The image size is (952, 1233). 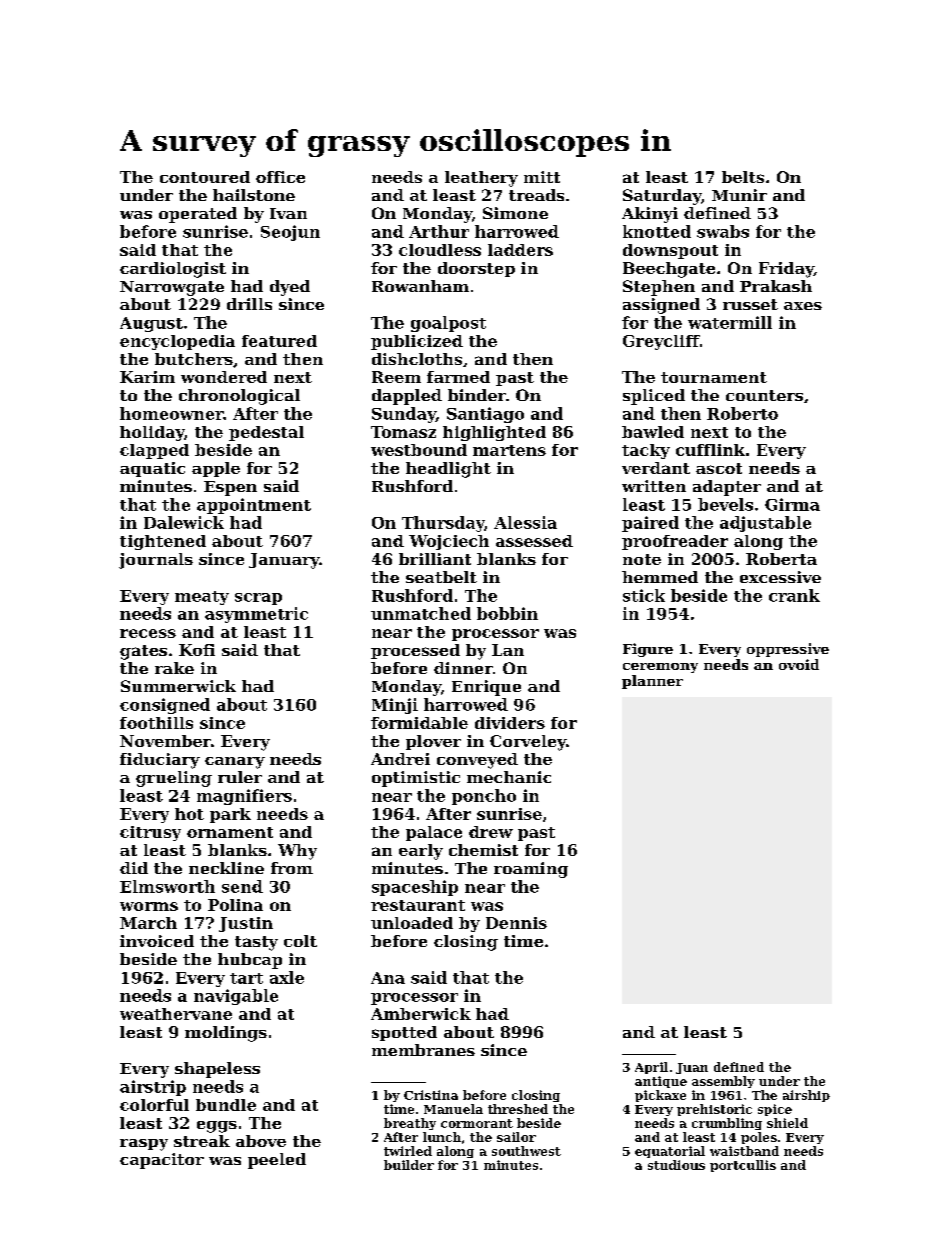 What do you see at coordinates (395, 706) in the screenshot?
I see `Minji` at bounding box center [395, 706].
